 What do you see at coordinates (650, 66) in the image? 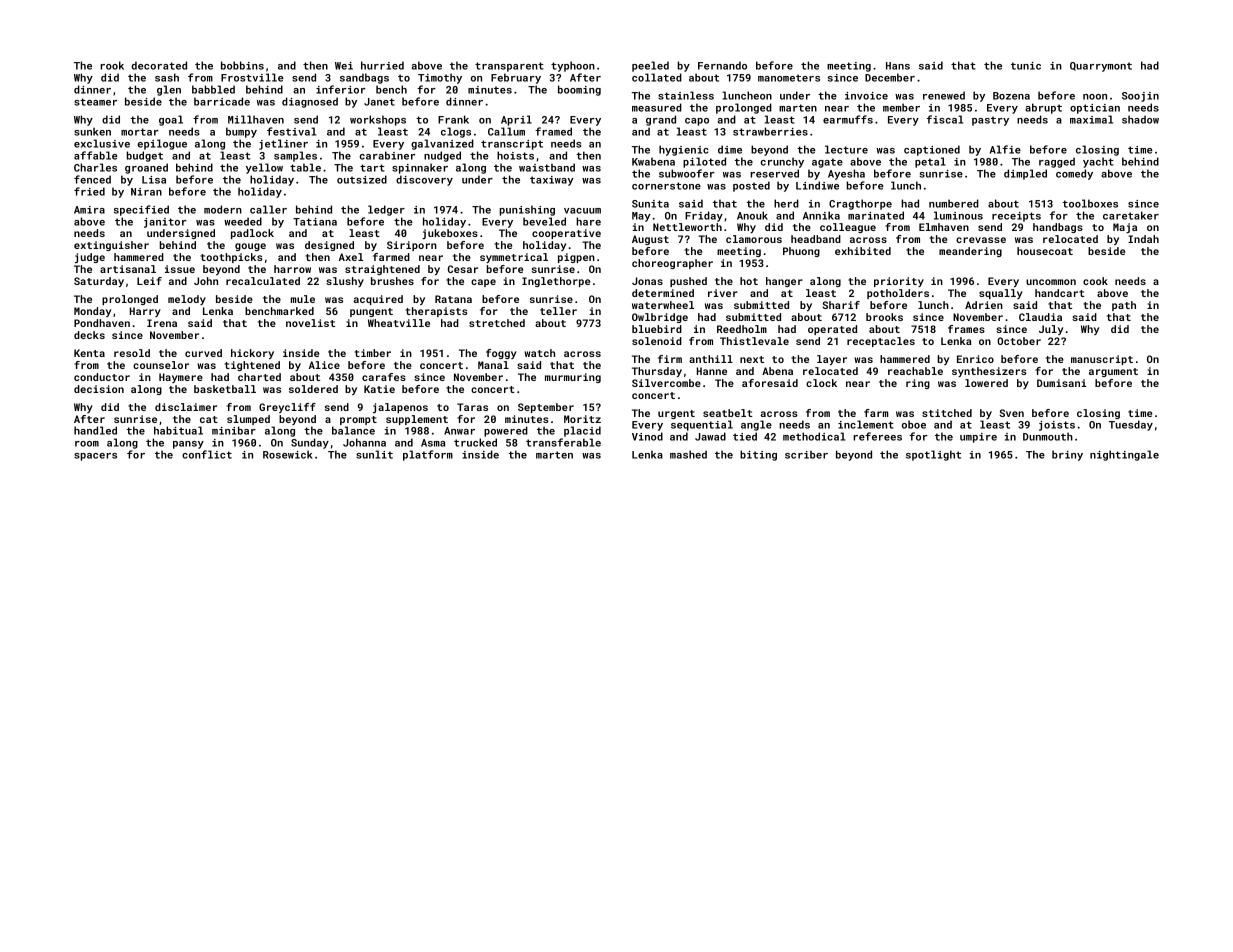
I see `peeled` at bounding box center [650, 66].
